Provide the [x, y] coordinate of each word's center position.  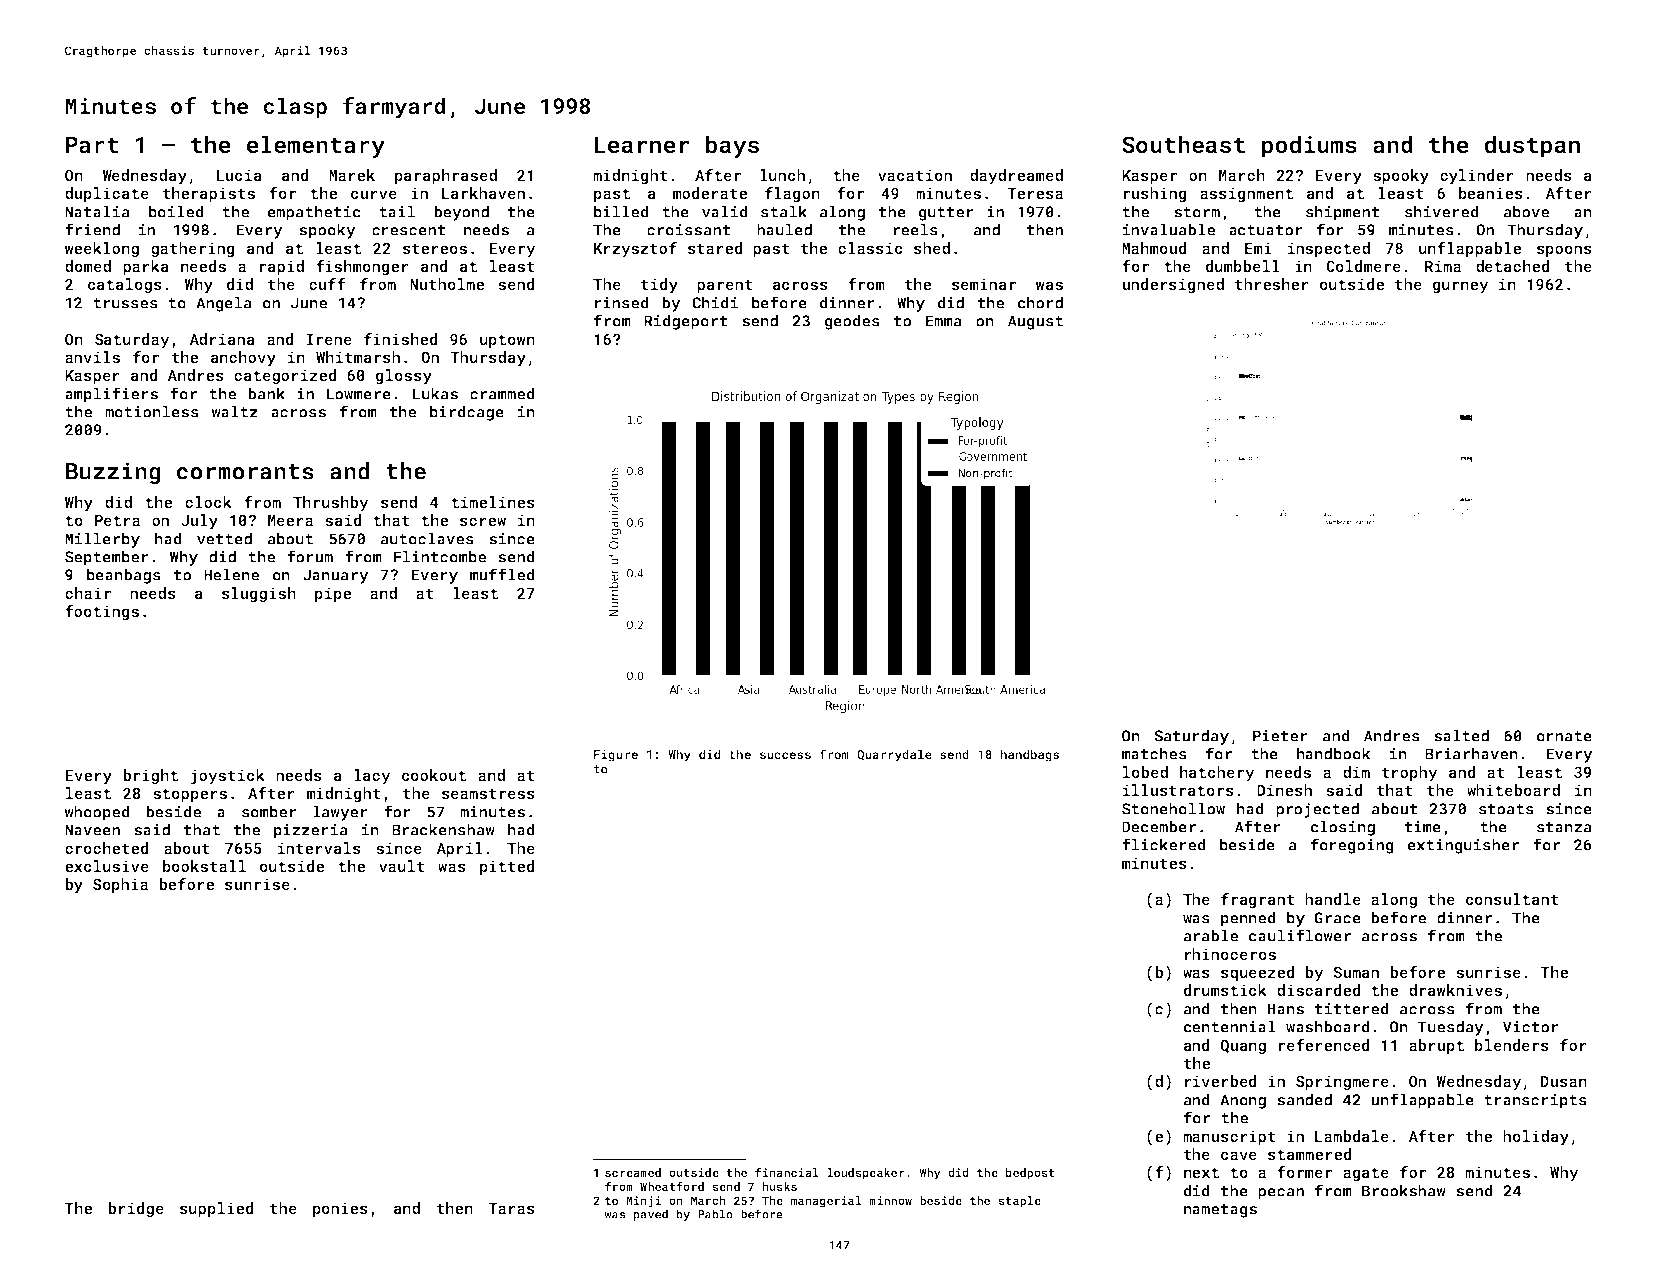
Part [92, 144]
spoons [1564, 251]
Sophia [120, 885]
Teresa [1035, 193]
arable [1211, 935]
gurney [1461, 287]
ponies [340, 1209]
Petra [117, 520]
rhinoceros [1230, 954]
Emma [944, 321]
